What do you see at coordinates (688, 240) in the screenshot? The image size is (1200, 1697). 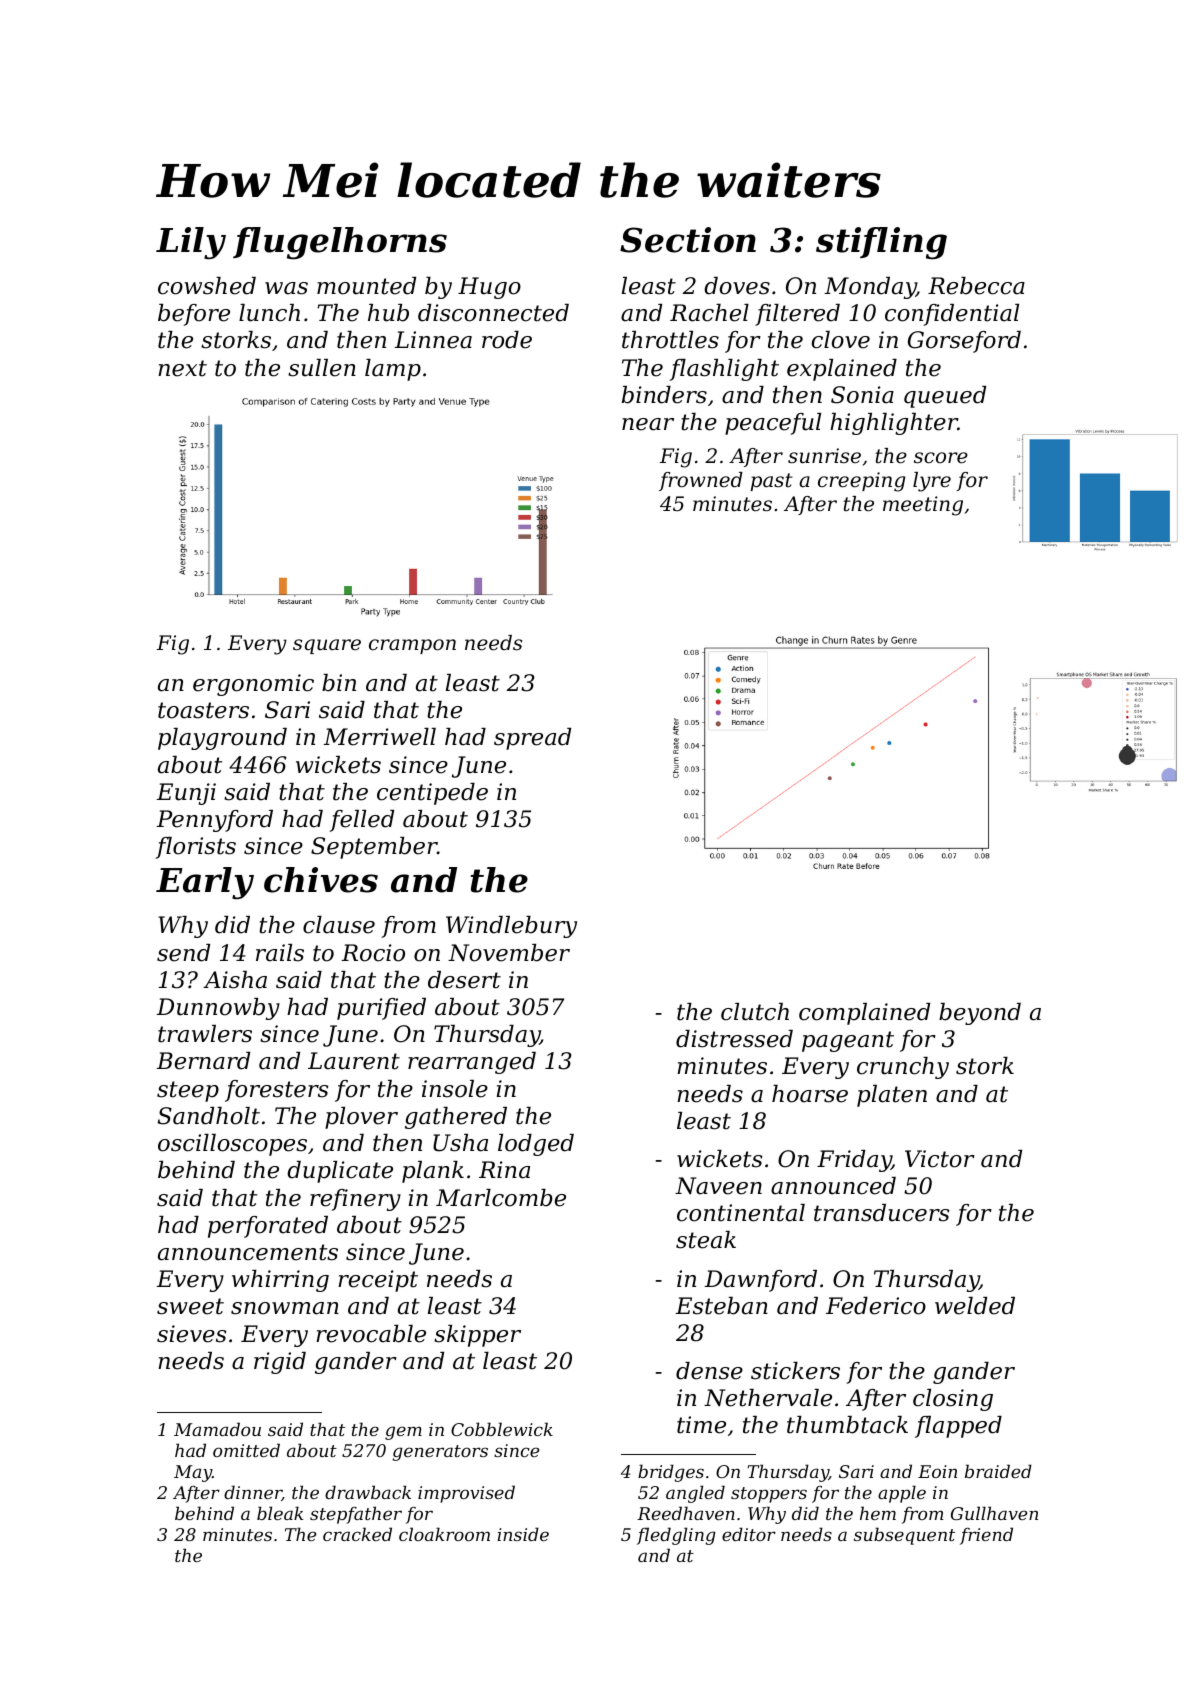 I see `Section` at bounding box center [688, 240].
